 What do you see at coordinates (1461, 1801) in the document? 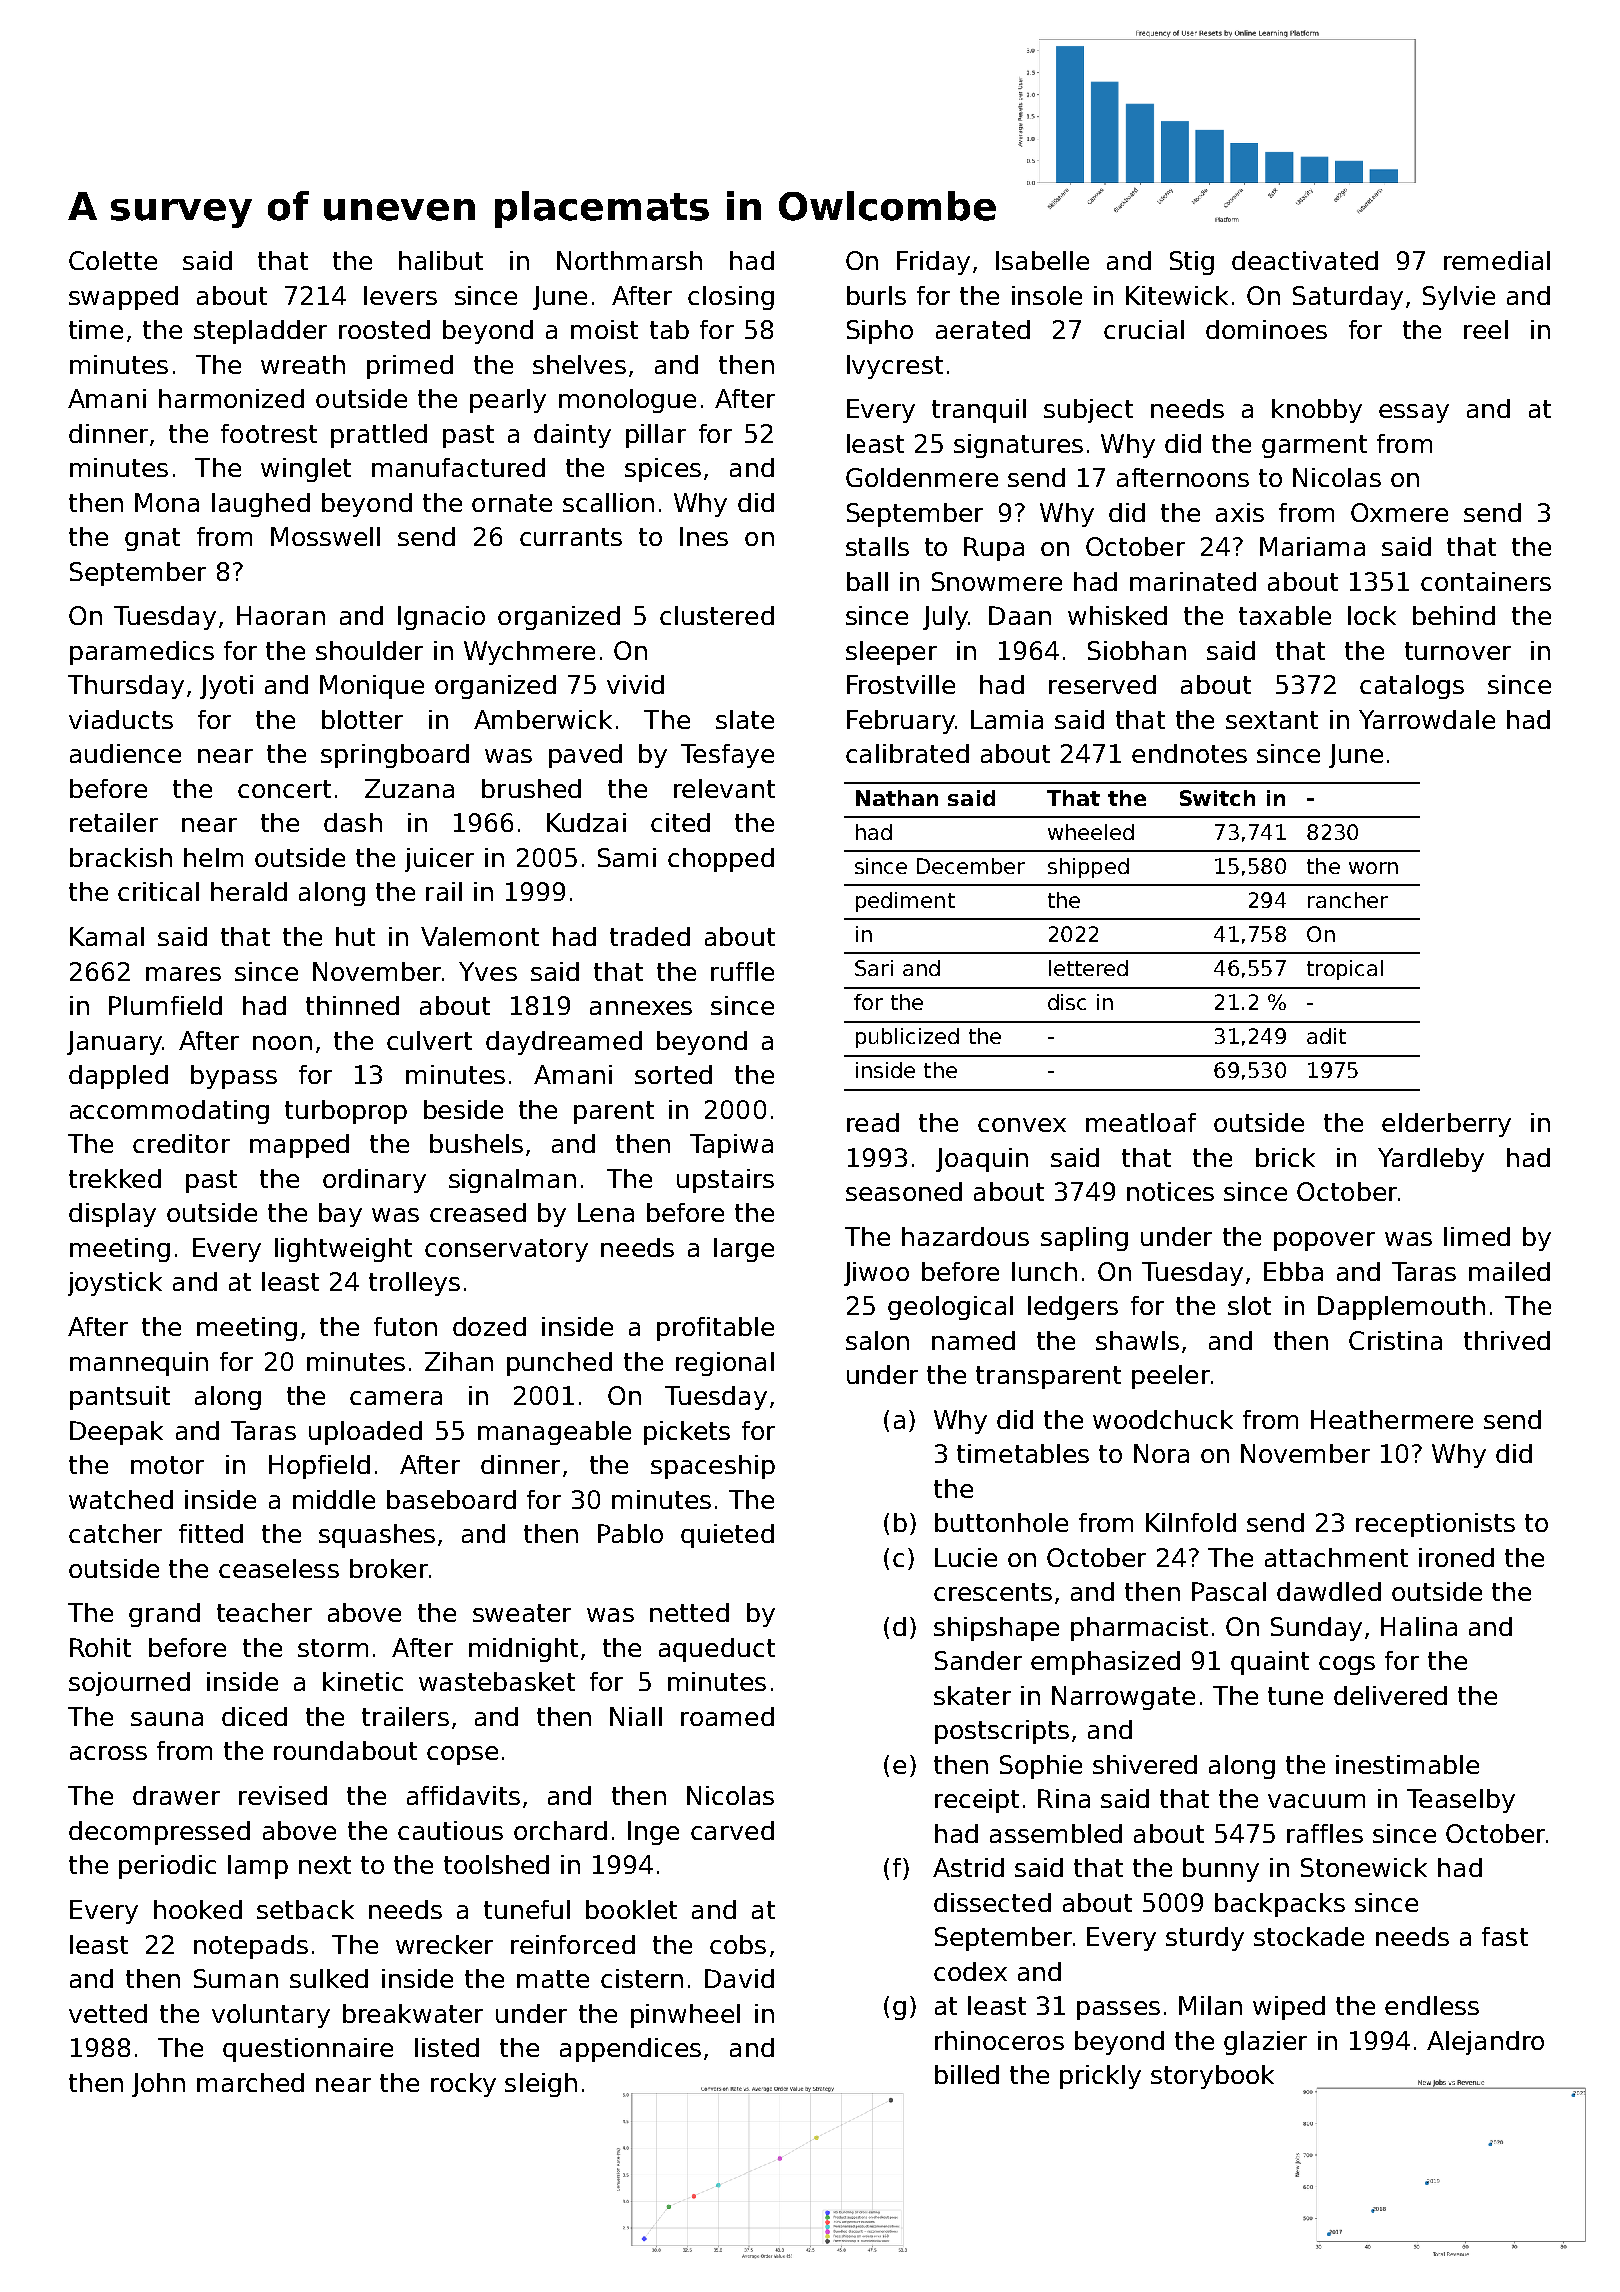
I see `Teaselby` at bounding box center [1461, 1801].
